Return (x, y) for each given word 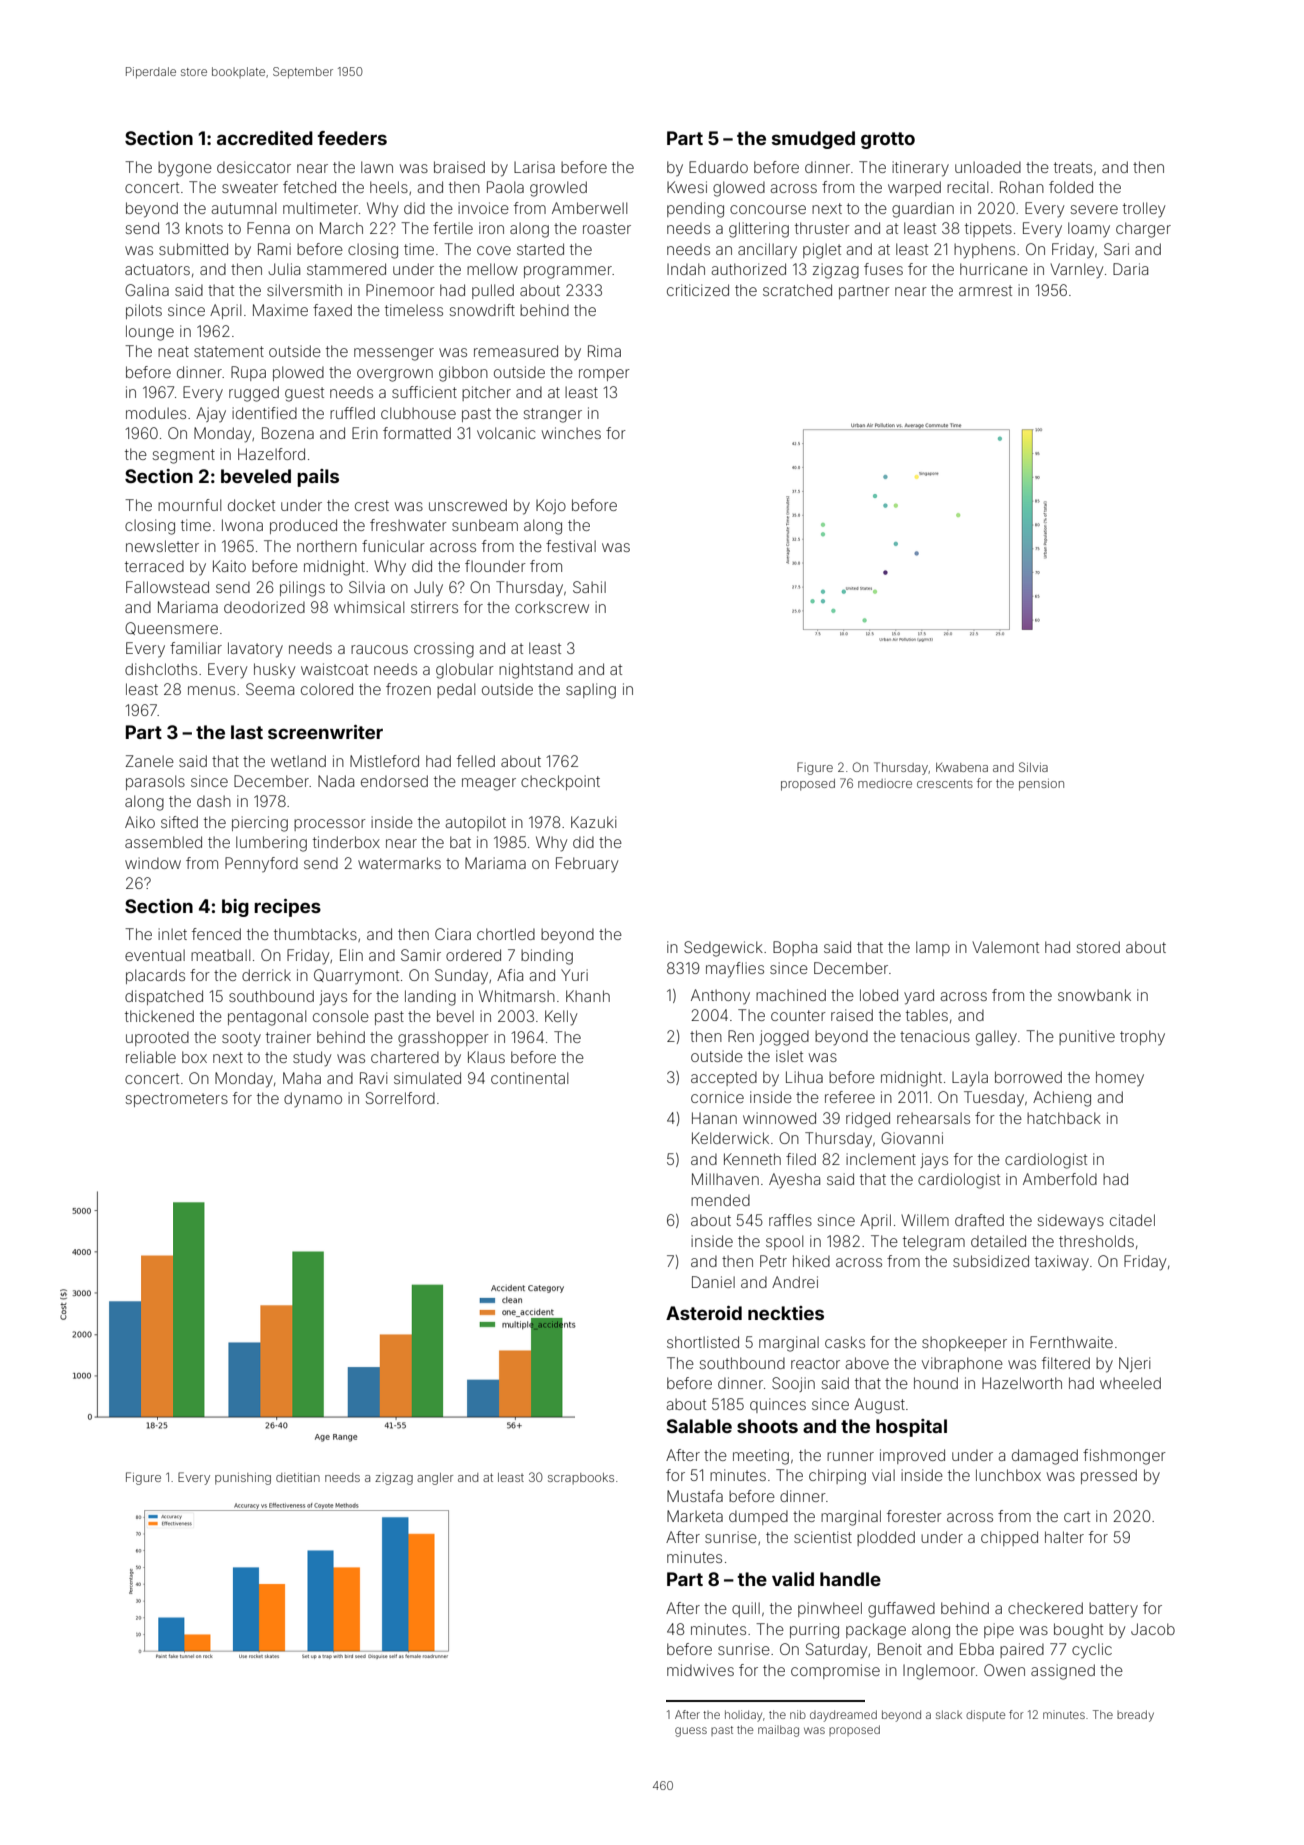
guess (691, 1732)
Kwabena (962, 767)
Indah (686, 269)
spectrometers (176, 1100)
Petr (773, 1261)
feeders (352, 138)
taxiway (1062, 1263)
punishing (243, 1479)
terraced (154, 566)
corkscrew (552, 607)
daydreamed (843, 1716)
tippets (988, 229)
